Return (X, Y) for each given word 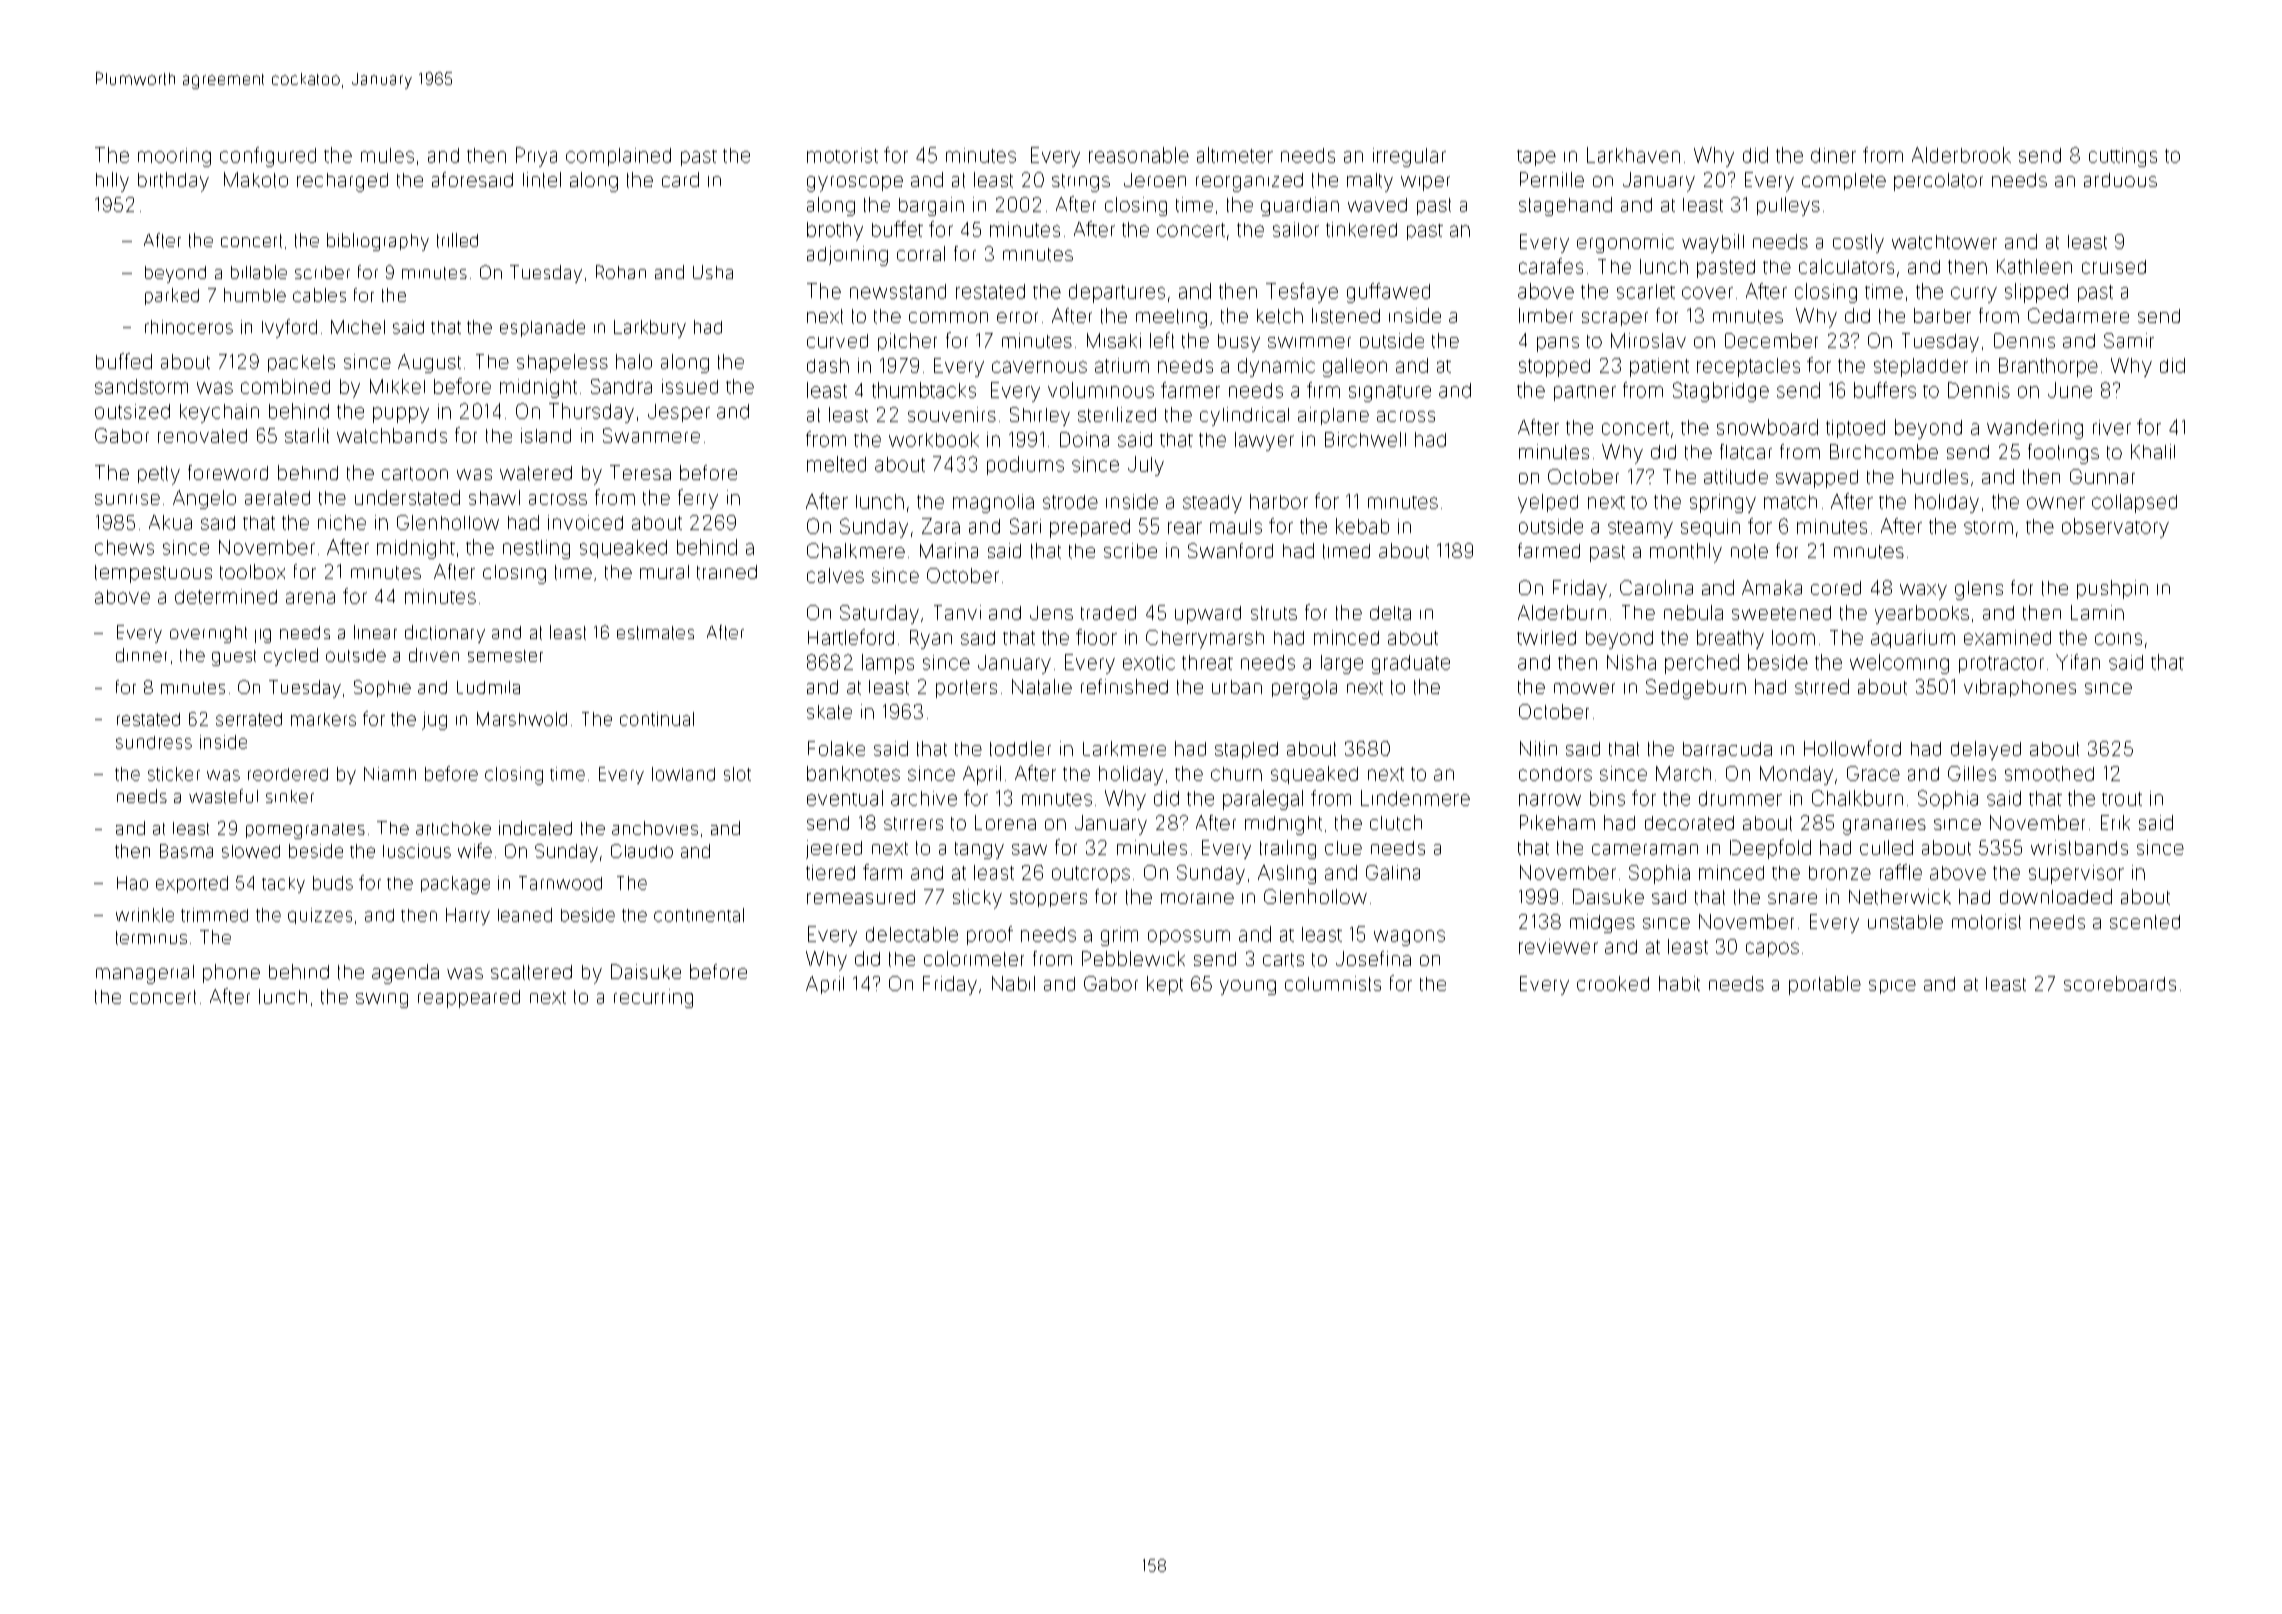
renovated (202, 436)
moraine (1197, 898)
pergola (1304, 689)
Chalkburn (1857, 798)
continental (699, 915)
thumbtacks (924, 390)
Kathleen (2034, 266)
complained (618, 157)
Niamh (390, 774)
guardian (1300, 206)
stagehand (1565, 206)
